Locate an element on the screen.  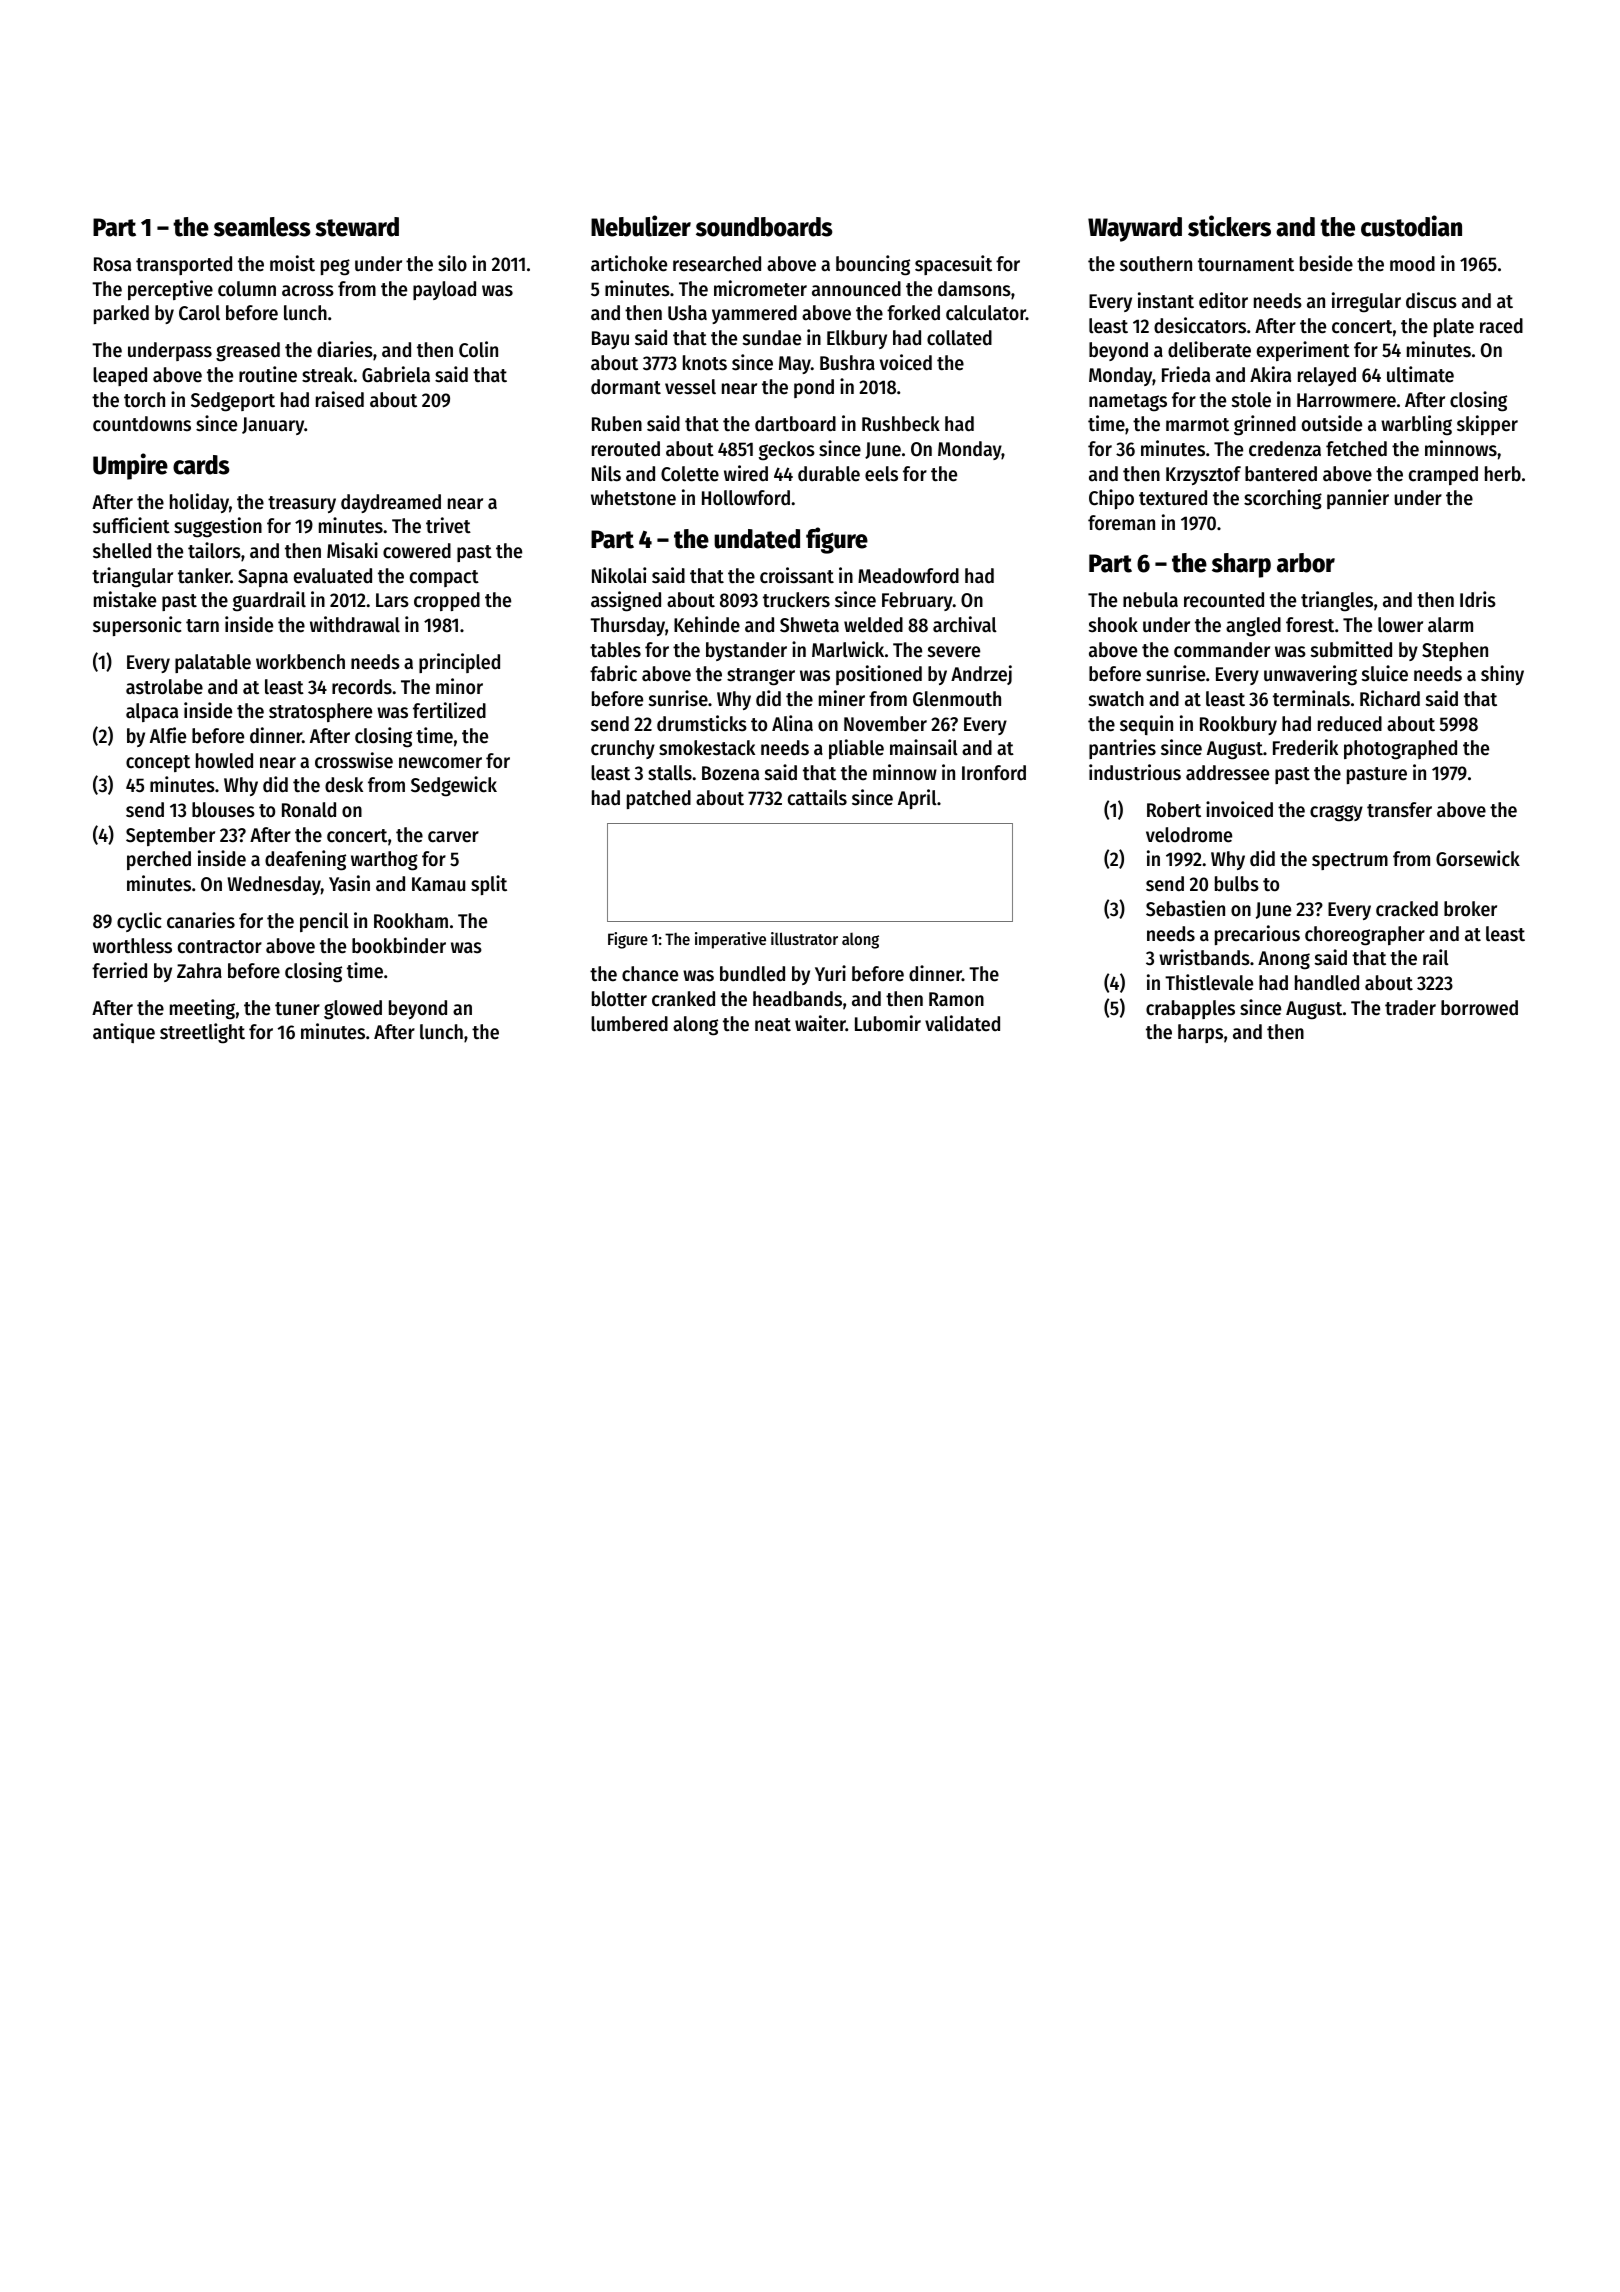
photographed is located at coordinates (1400, 750).
